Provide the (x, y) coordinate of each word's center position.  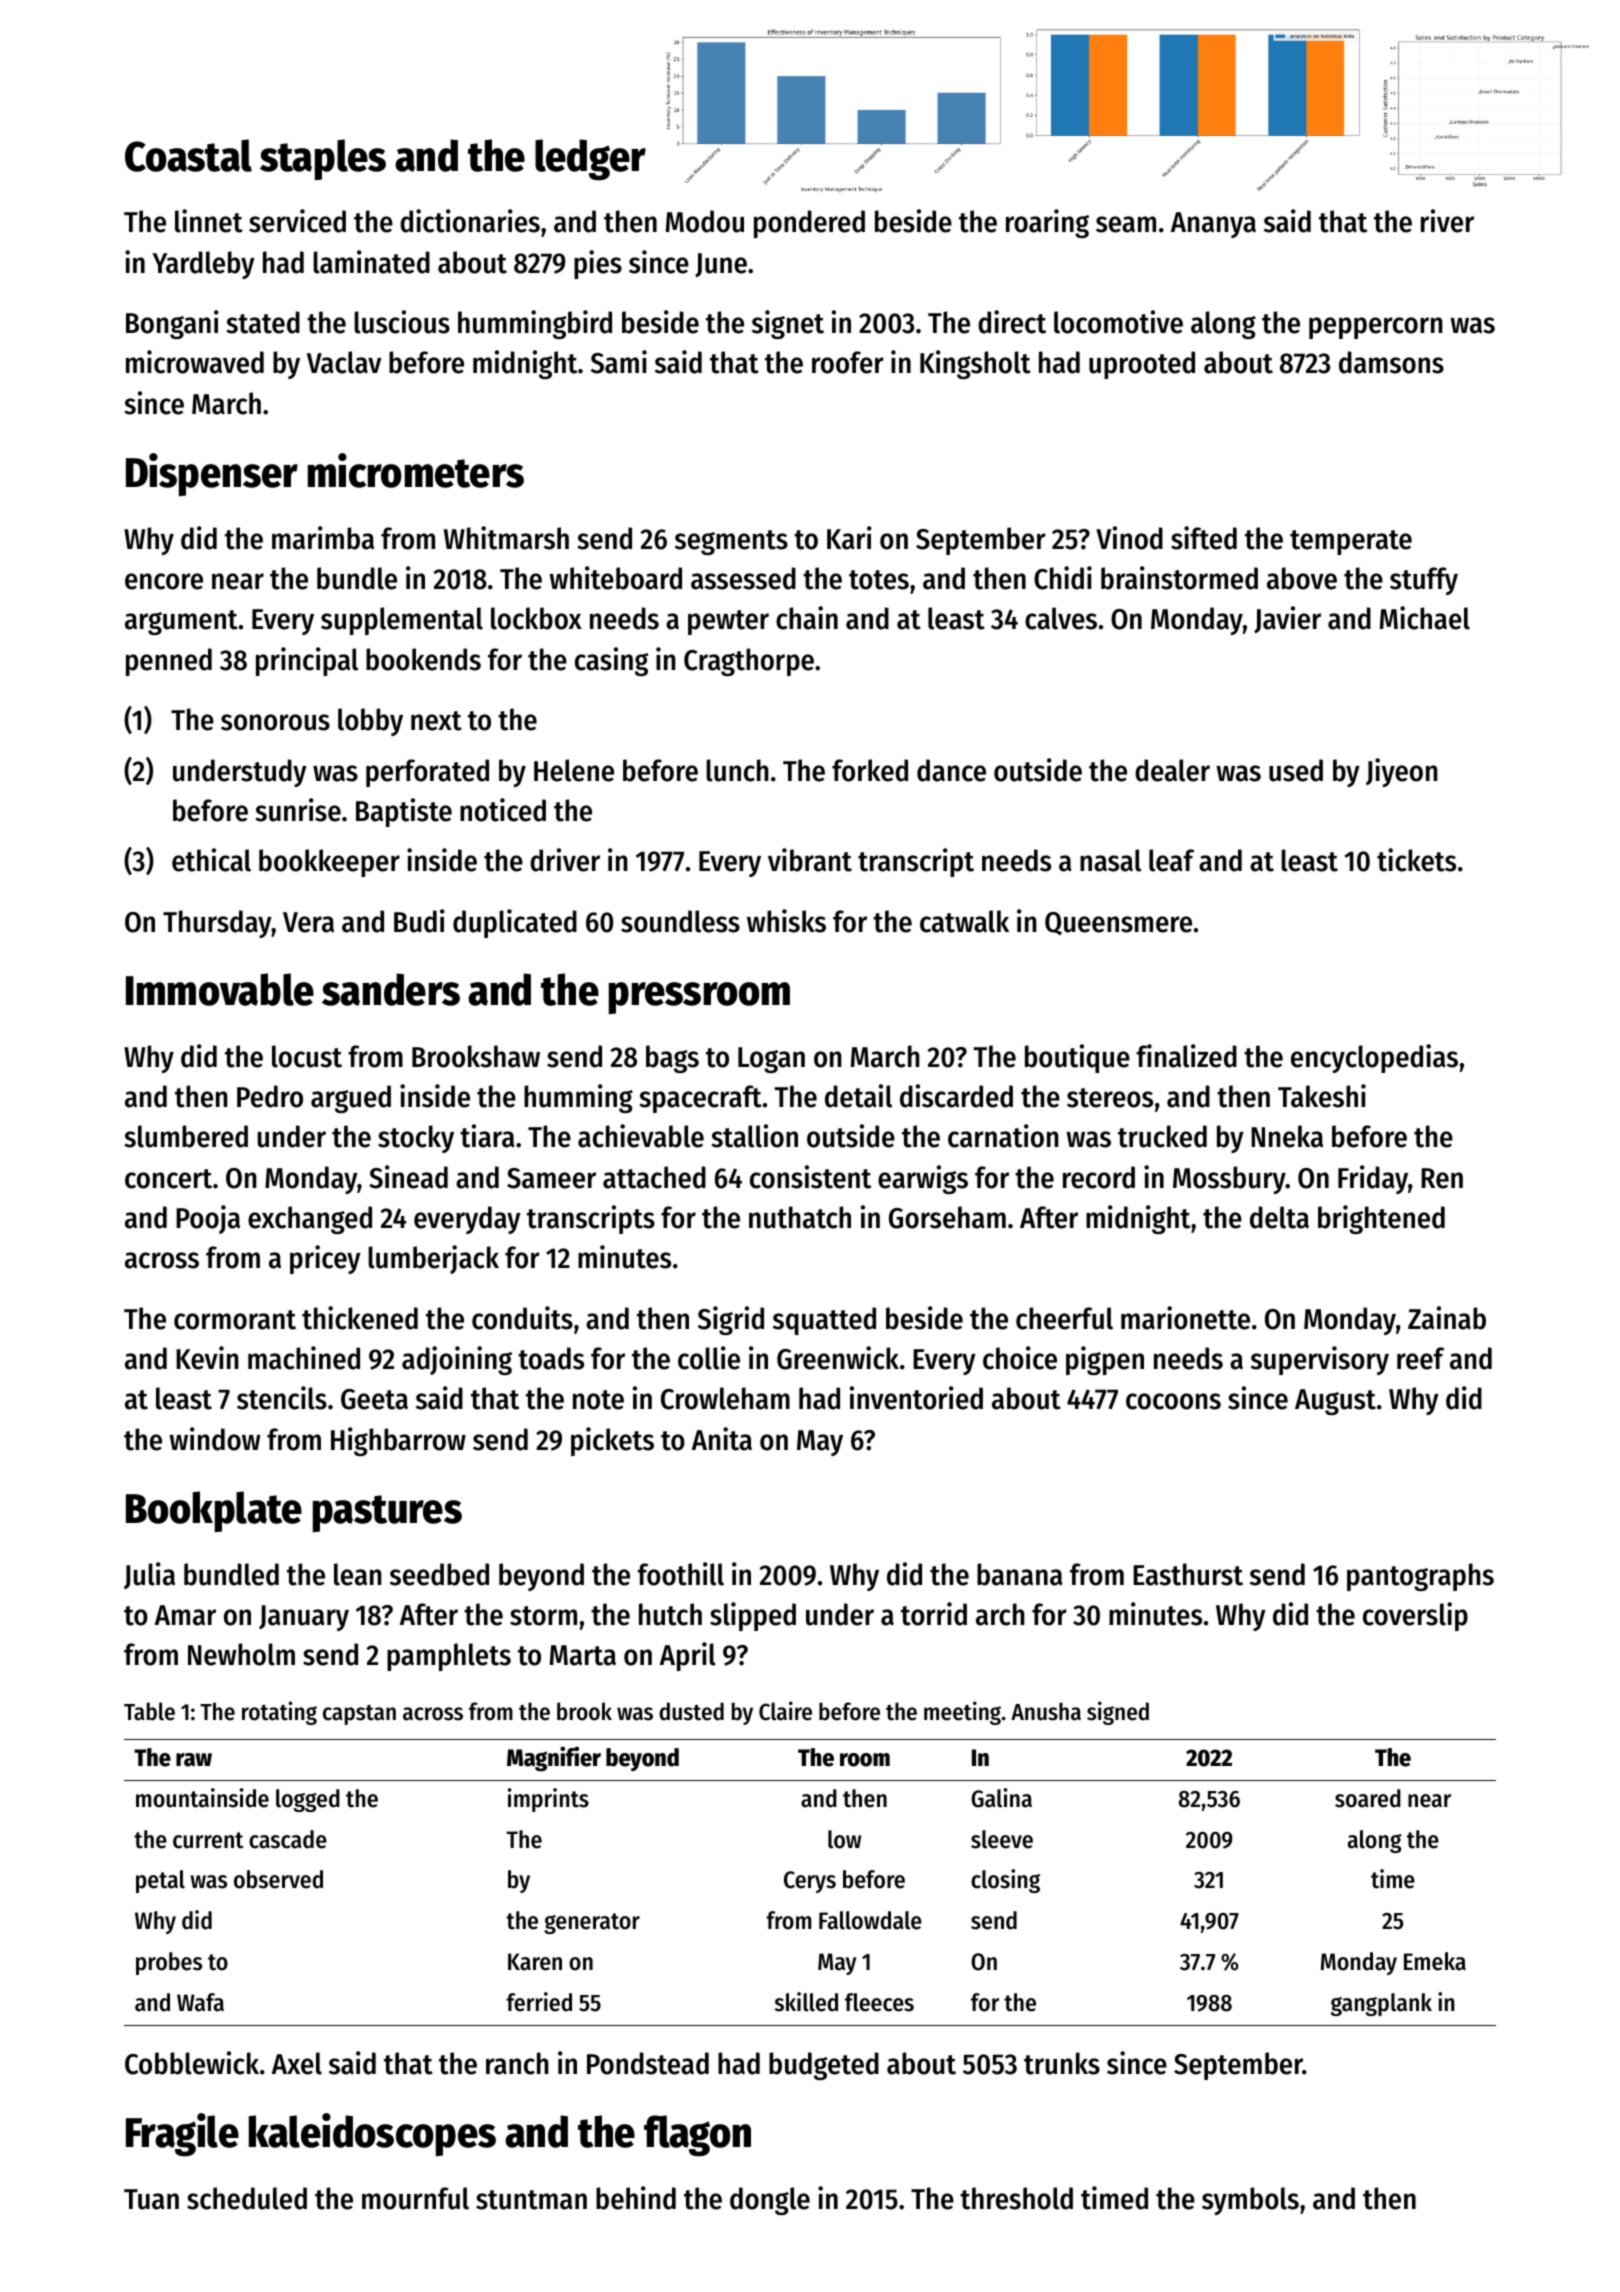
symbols (1250, 2201)
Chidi (1063, 578)
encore (164, 581)
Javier (1287, 619)
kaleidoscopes (372, 2134)
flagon (697, 2136)
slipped (753, 1616)
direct (1012, 322)
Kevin (207, 1358)
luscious (402, 322)
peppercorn (1376, 328)
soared (1368, 1798)
